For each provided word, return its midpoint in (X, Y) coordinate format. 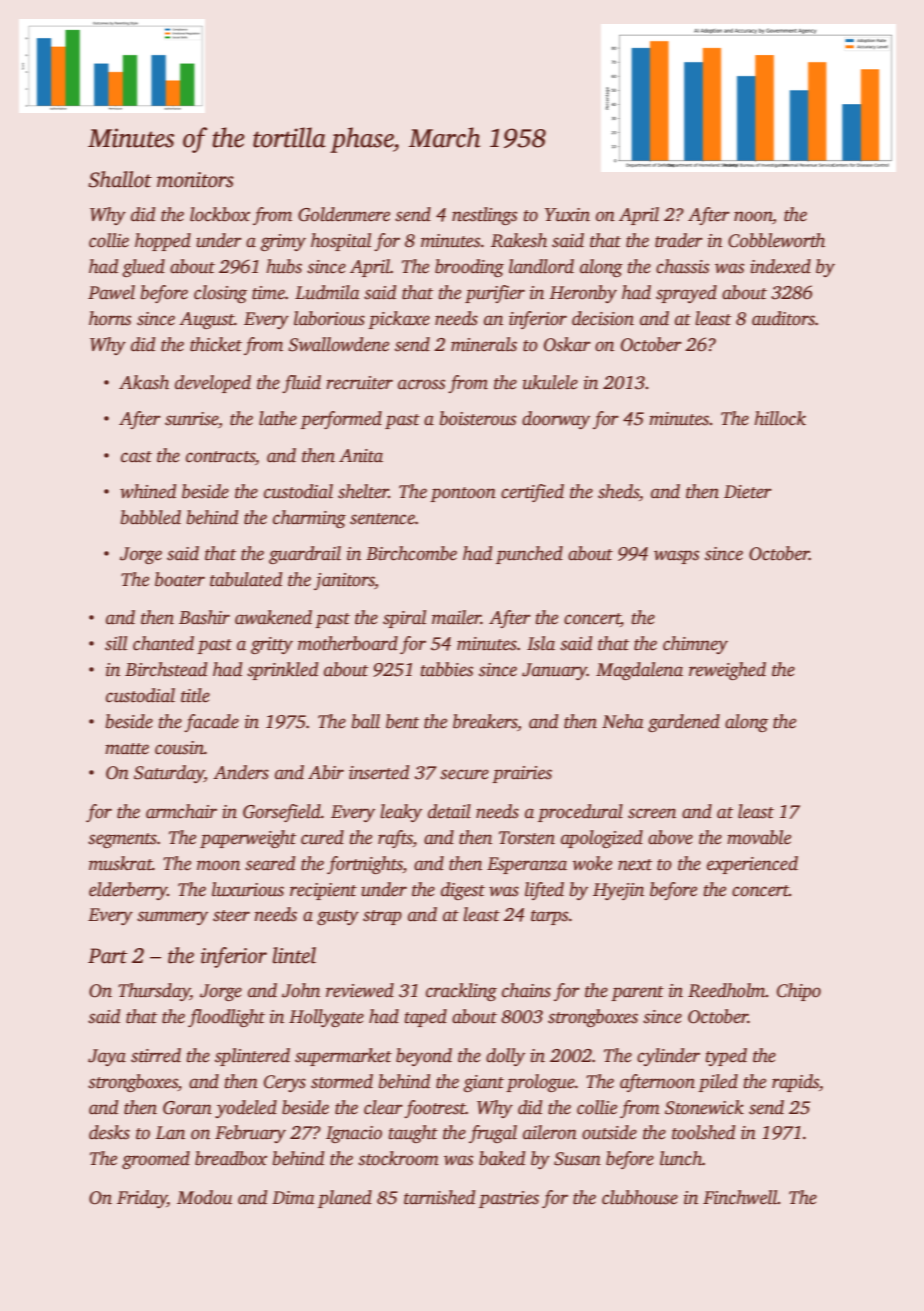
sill (116, 643)
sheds (618, 491)
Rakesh (519, 240)
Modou (204, 1197)
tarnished (439, 1197)
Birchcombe (411, 553)
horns (110, 318)
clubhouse (640, 1197)
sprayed (686, 294)
